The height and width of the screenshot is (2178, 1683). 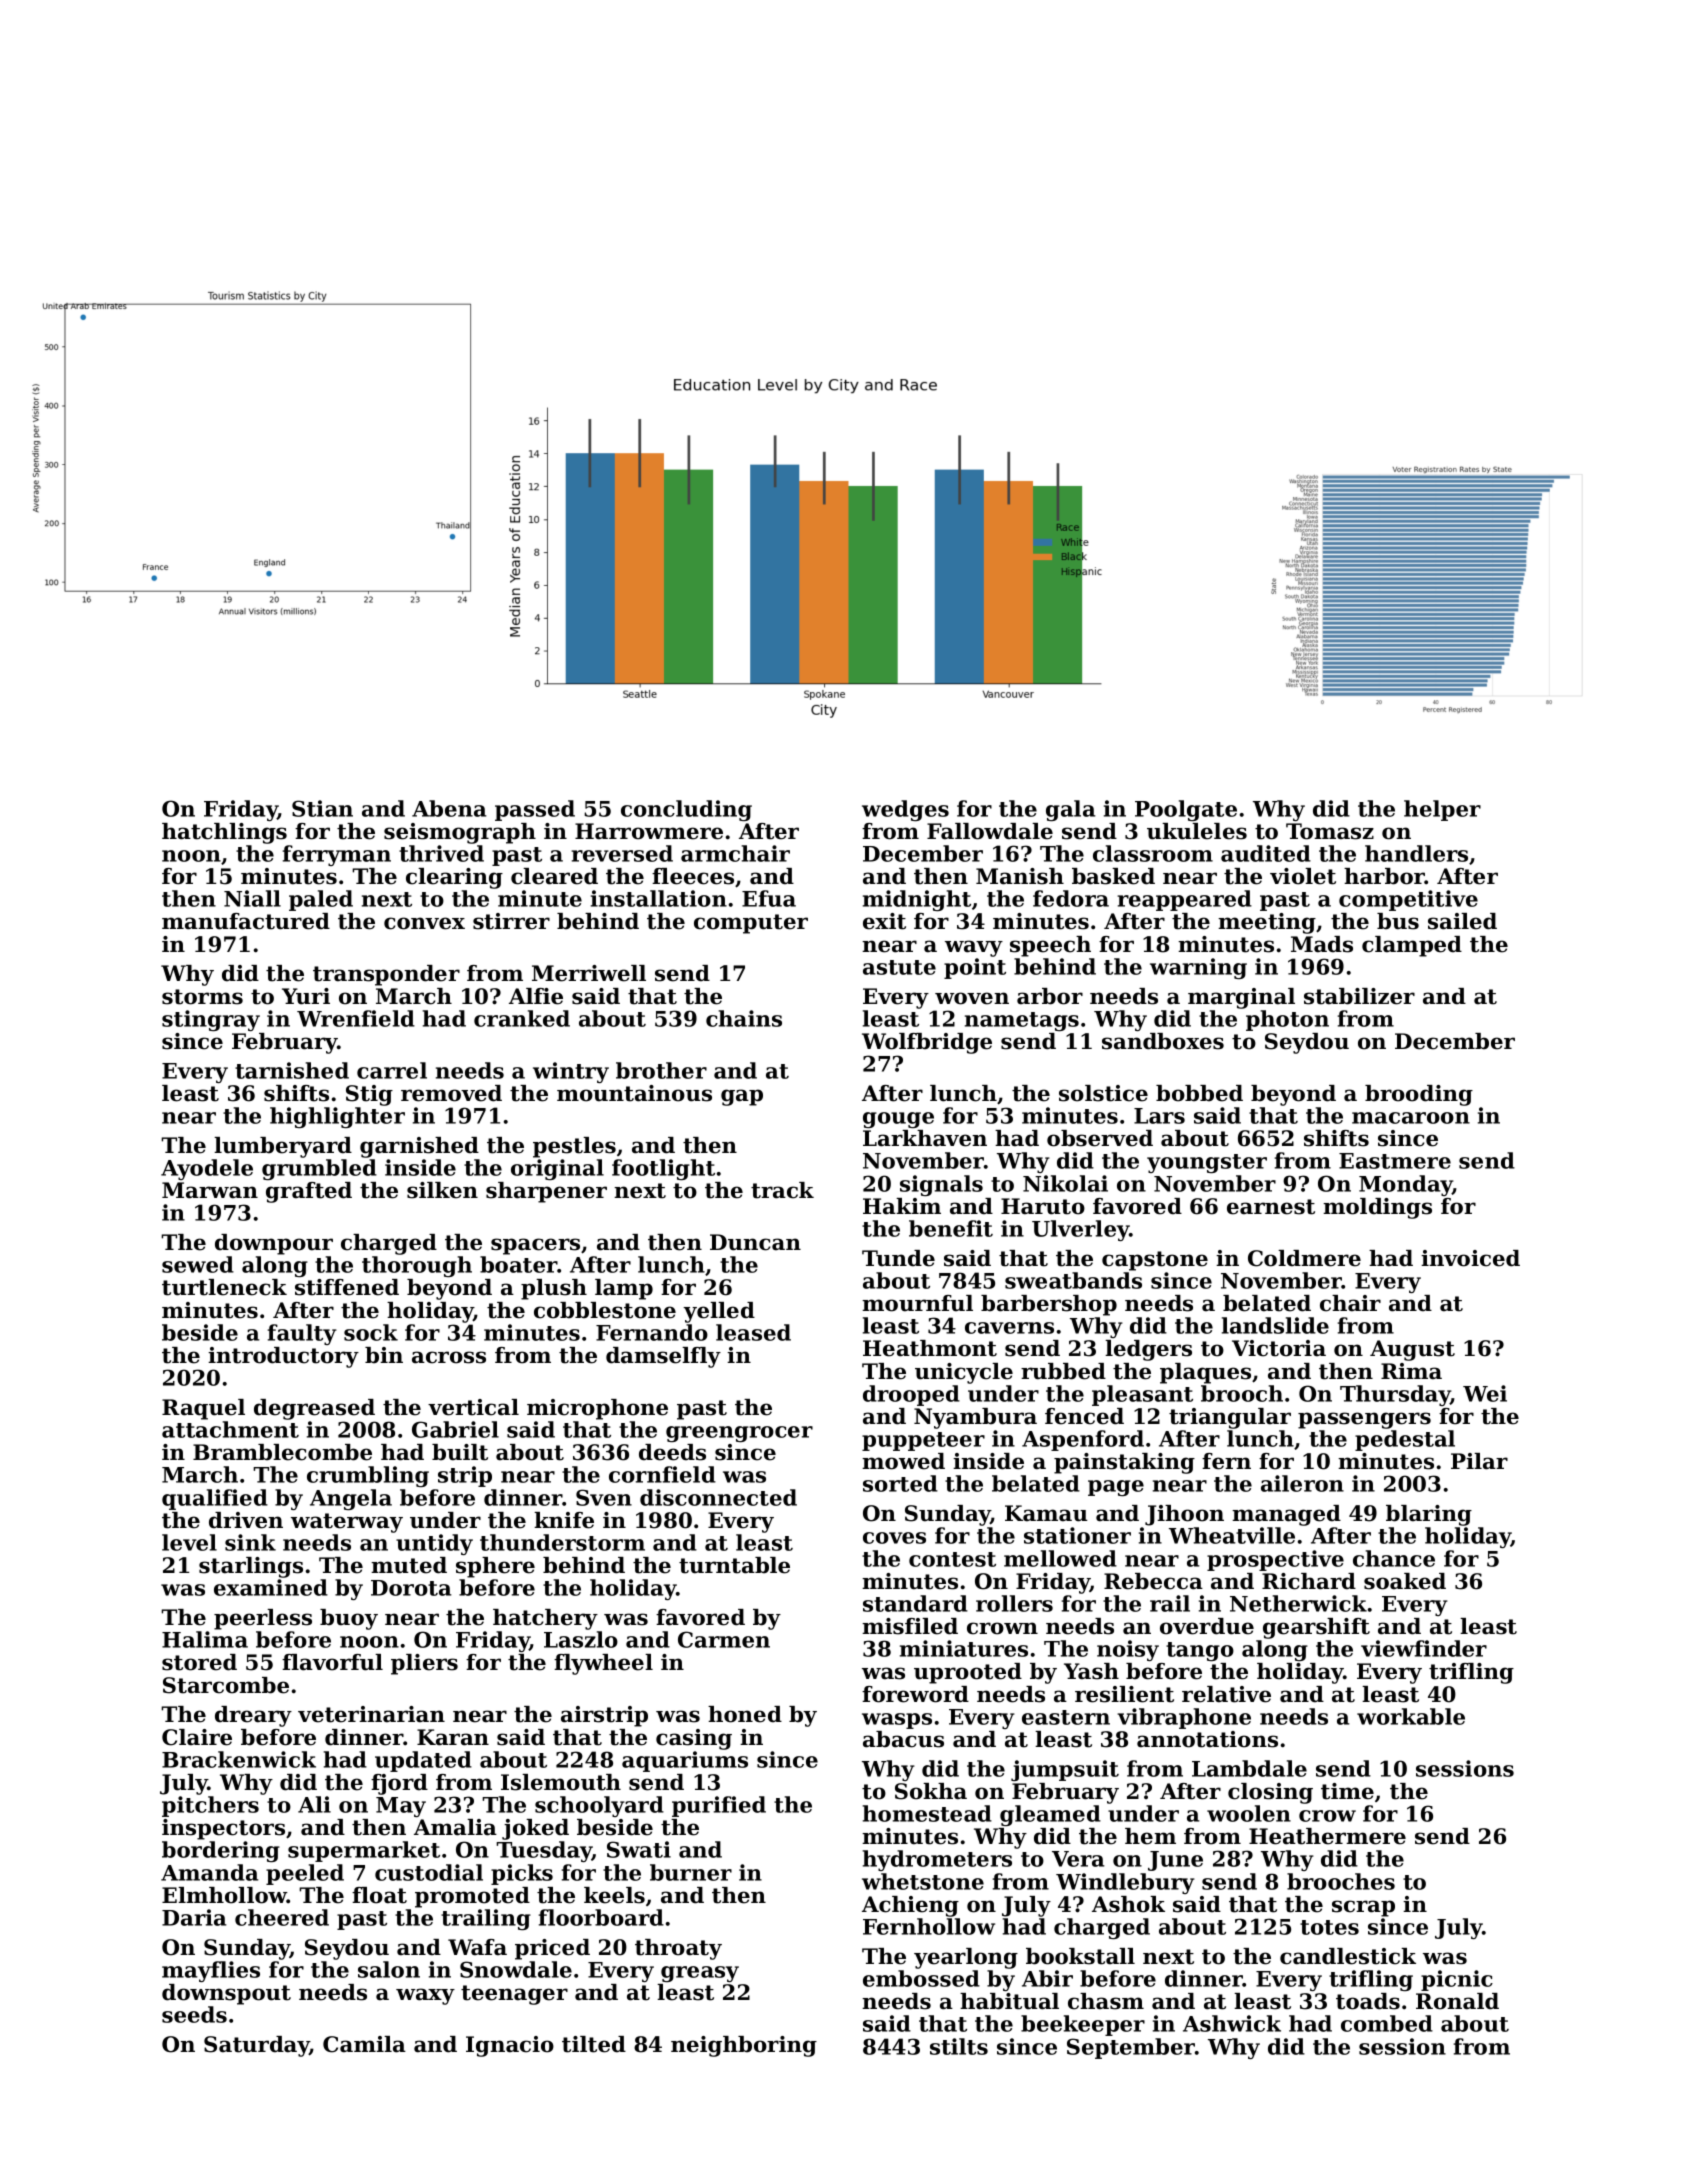 I want to click on Heathermere, so click(x=1327, y=1836).
